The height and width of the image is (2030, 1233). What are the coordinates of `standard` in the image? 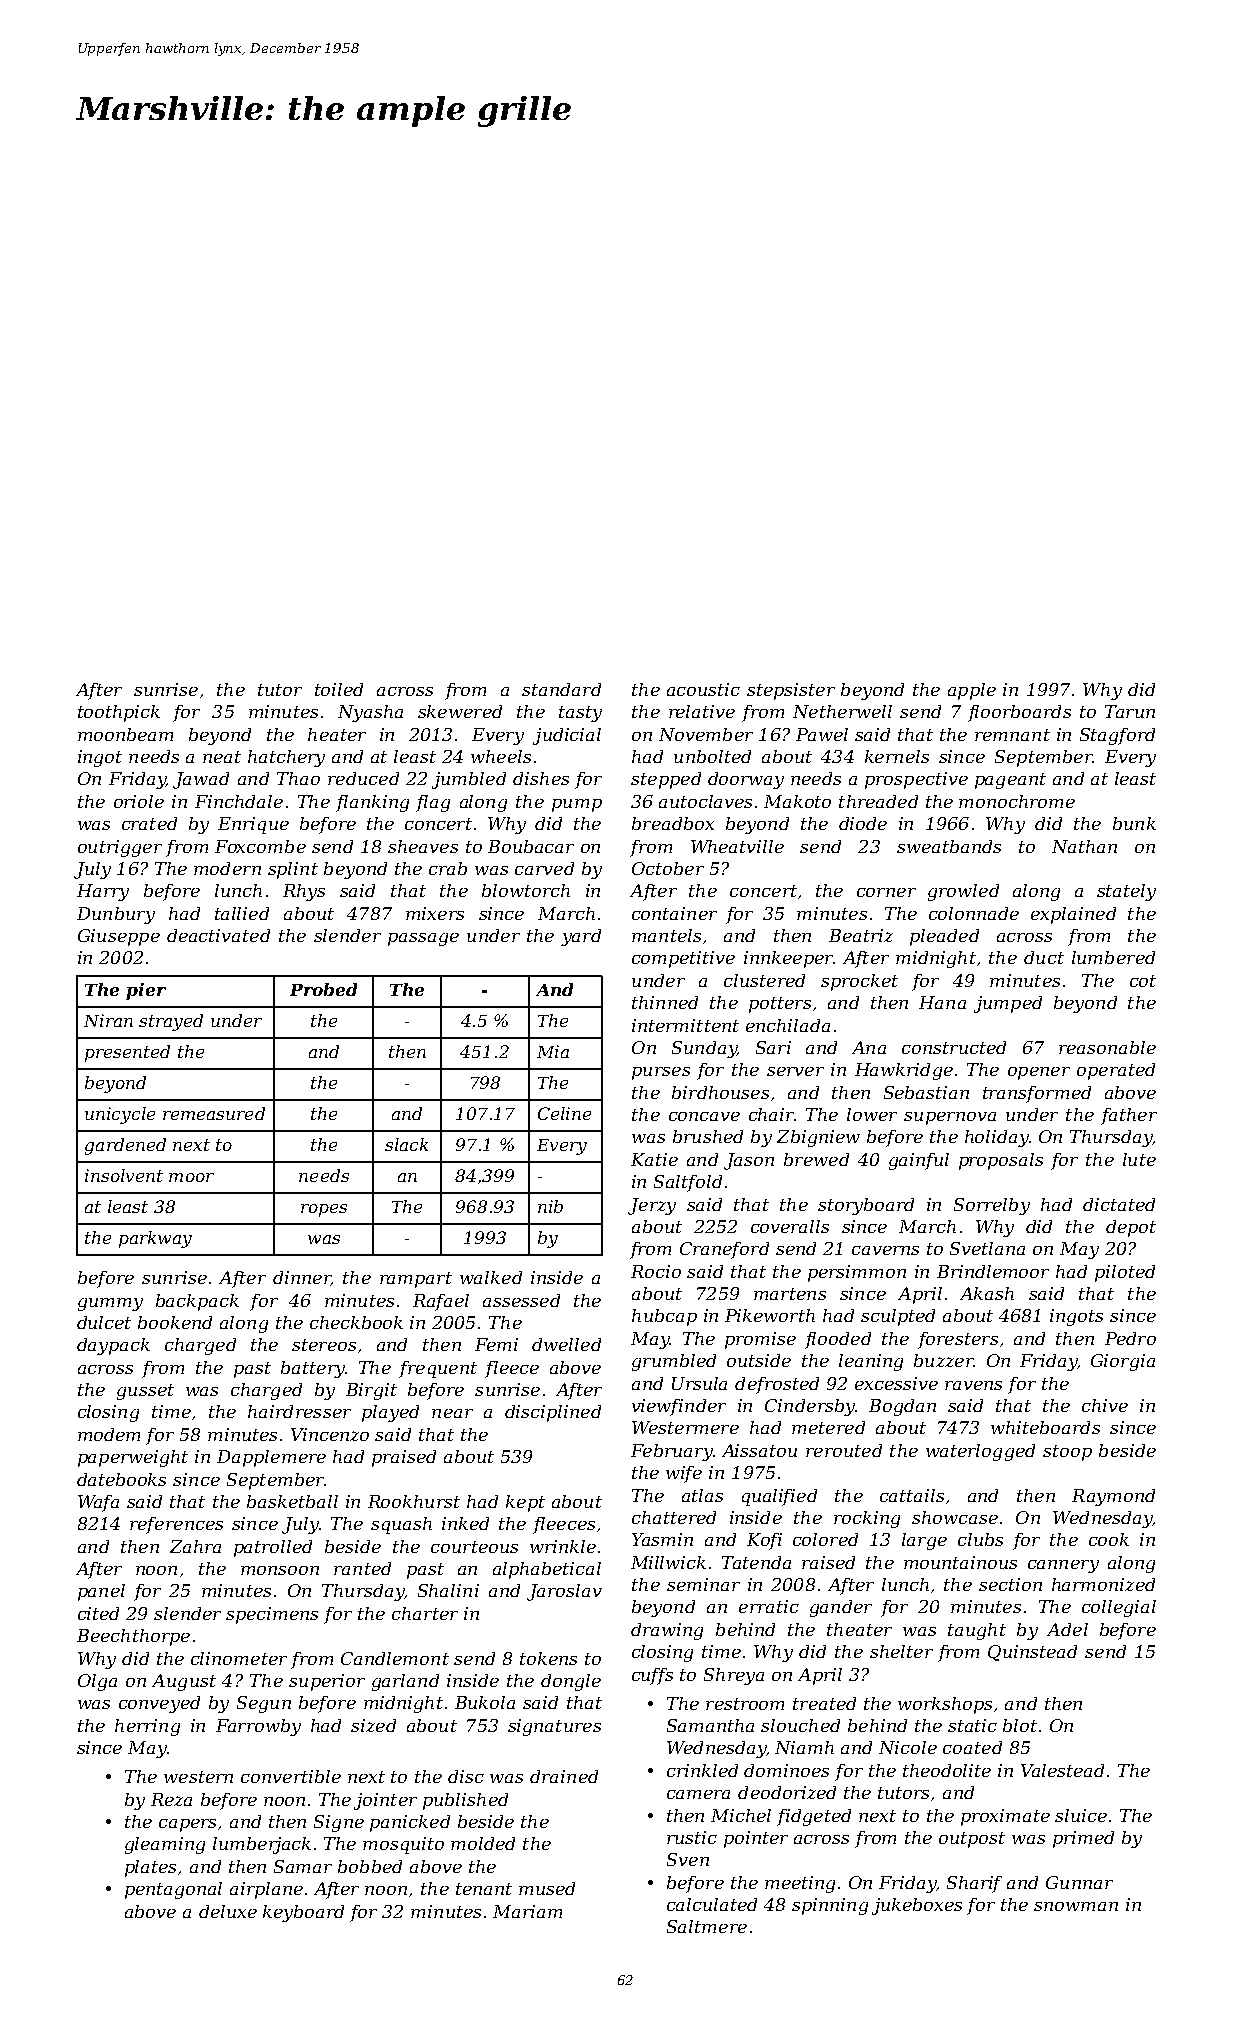 It's located at (561, 689).
